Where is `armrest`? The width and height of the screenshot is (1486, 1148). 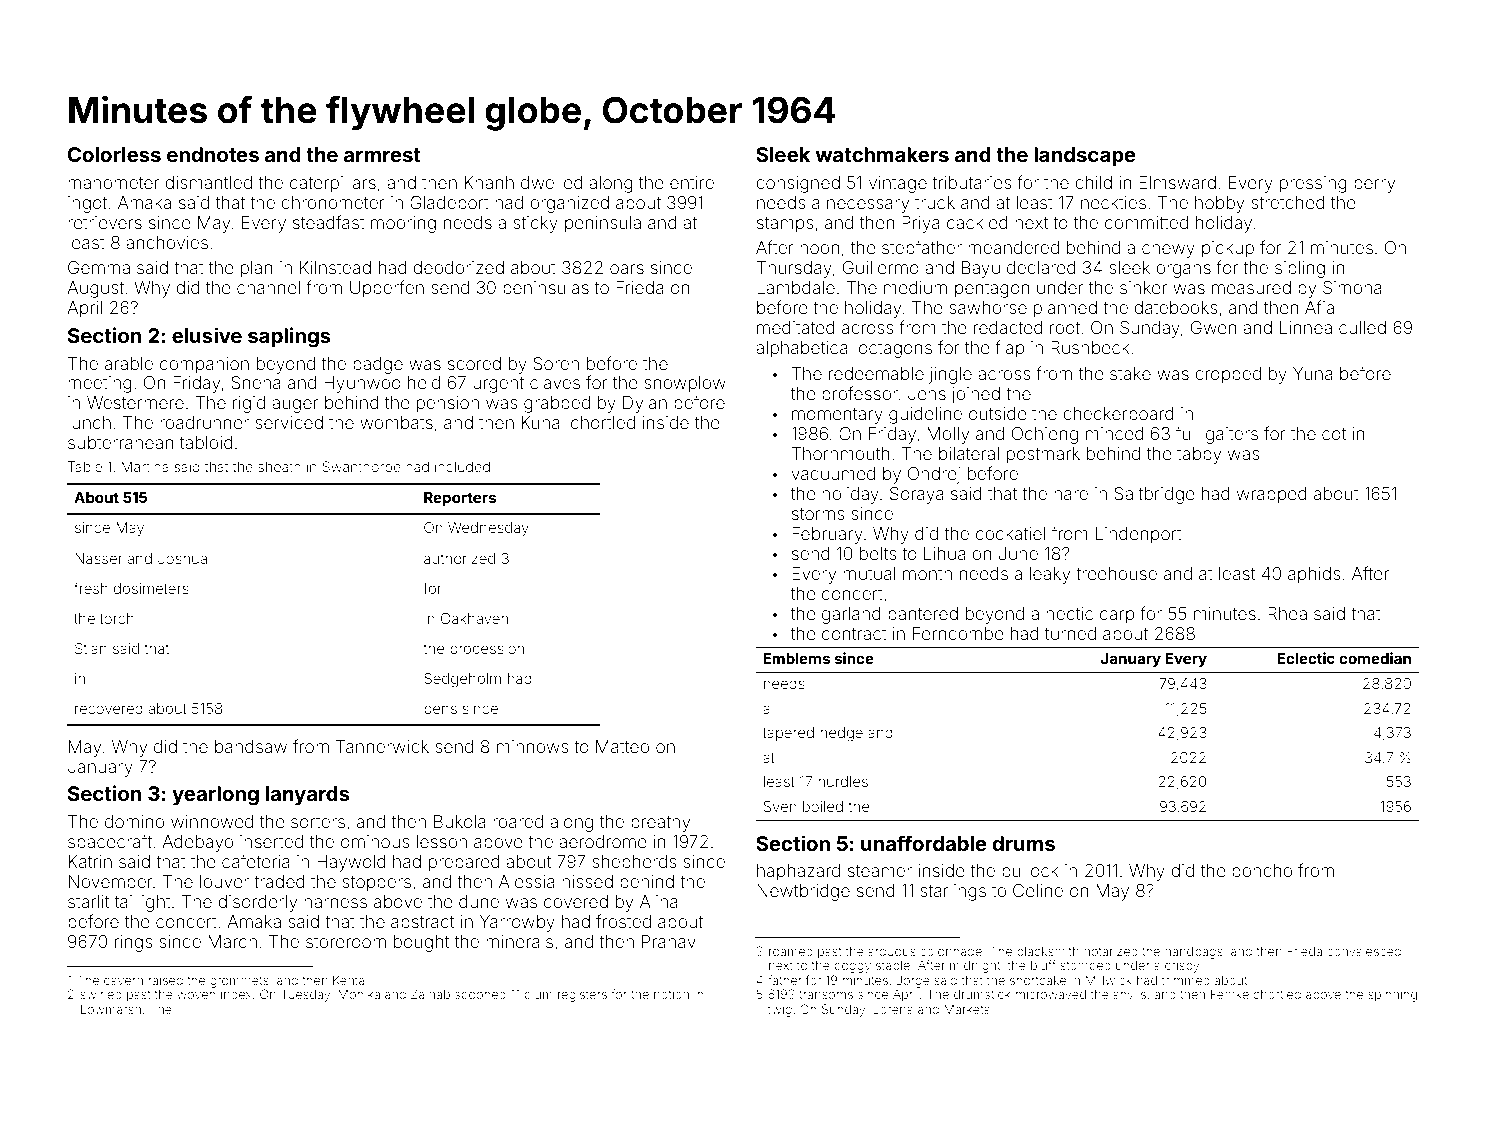 armrest is located at coordinates (382, 155).
